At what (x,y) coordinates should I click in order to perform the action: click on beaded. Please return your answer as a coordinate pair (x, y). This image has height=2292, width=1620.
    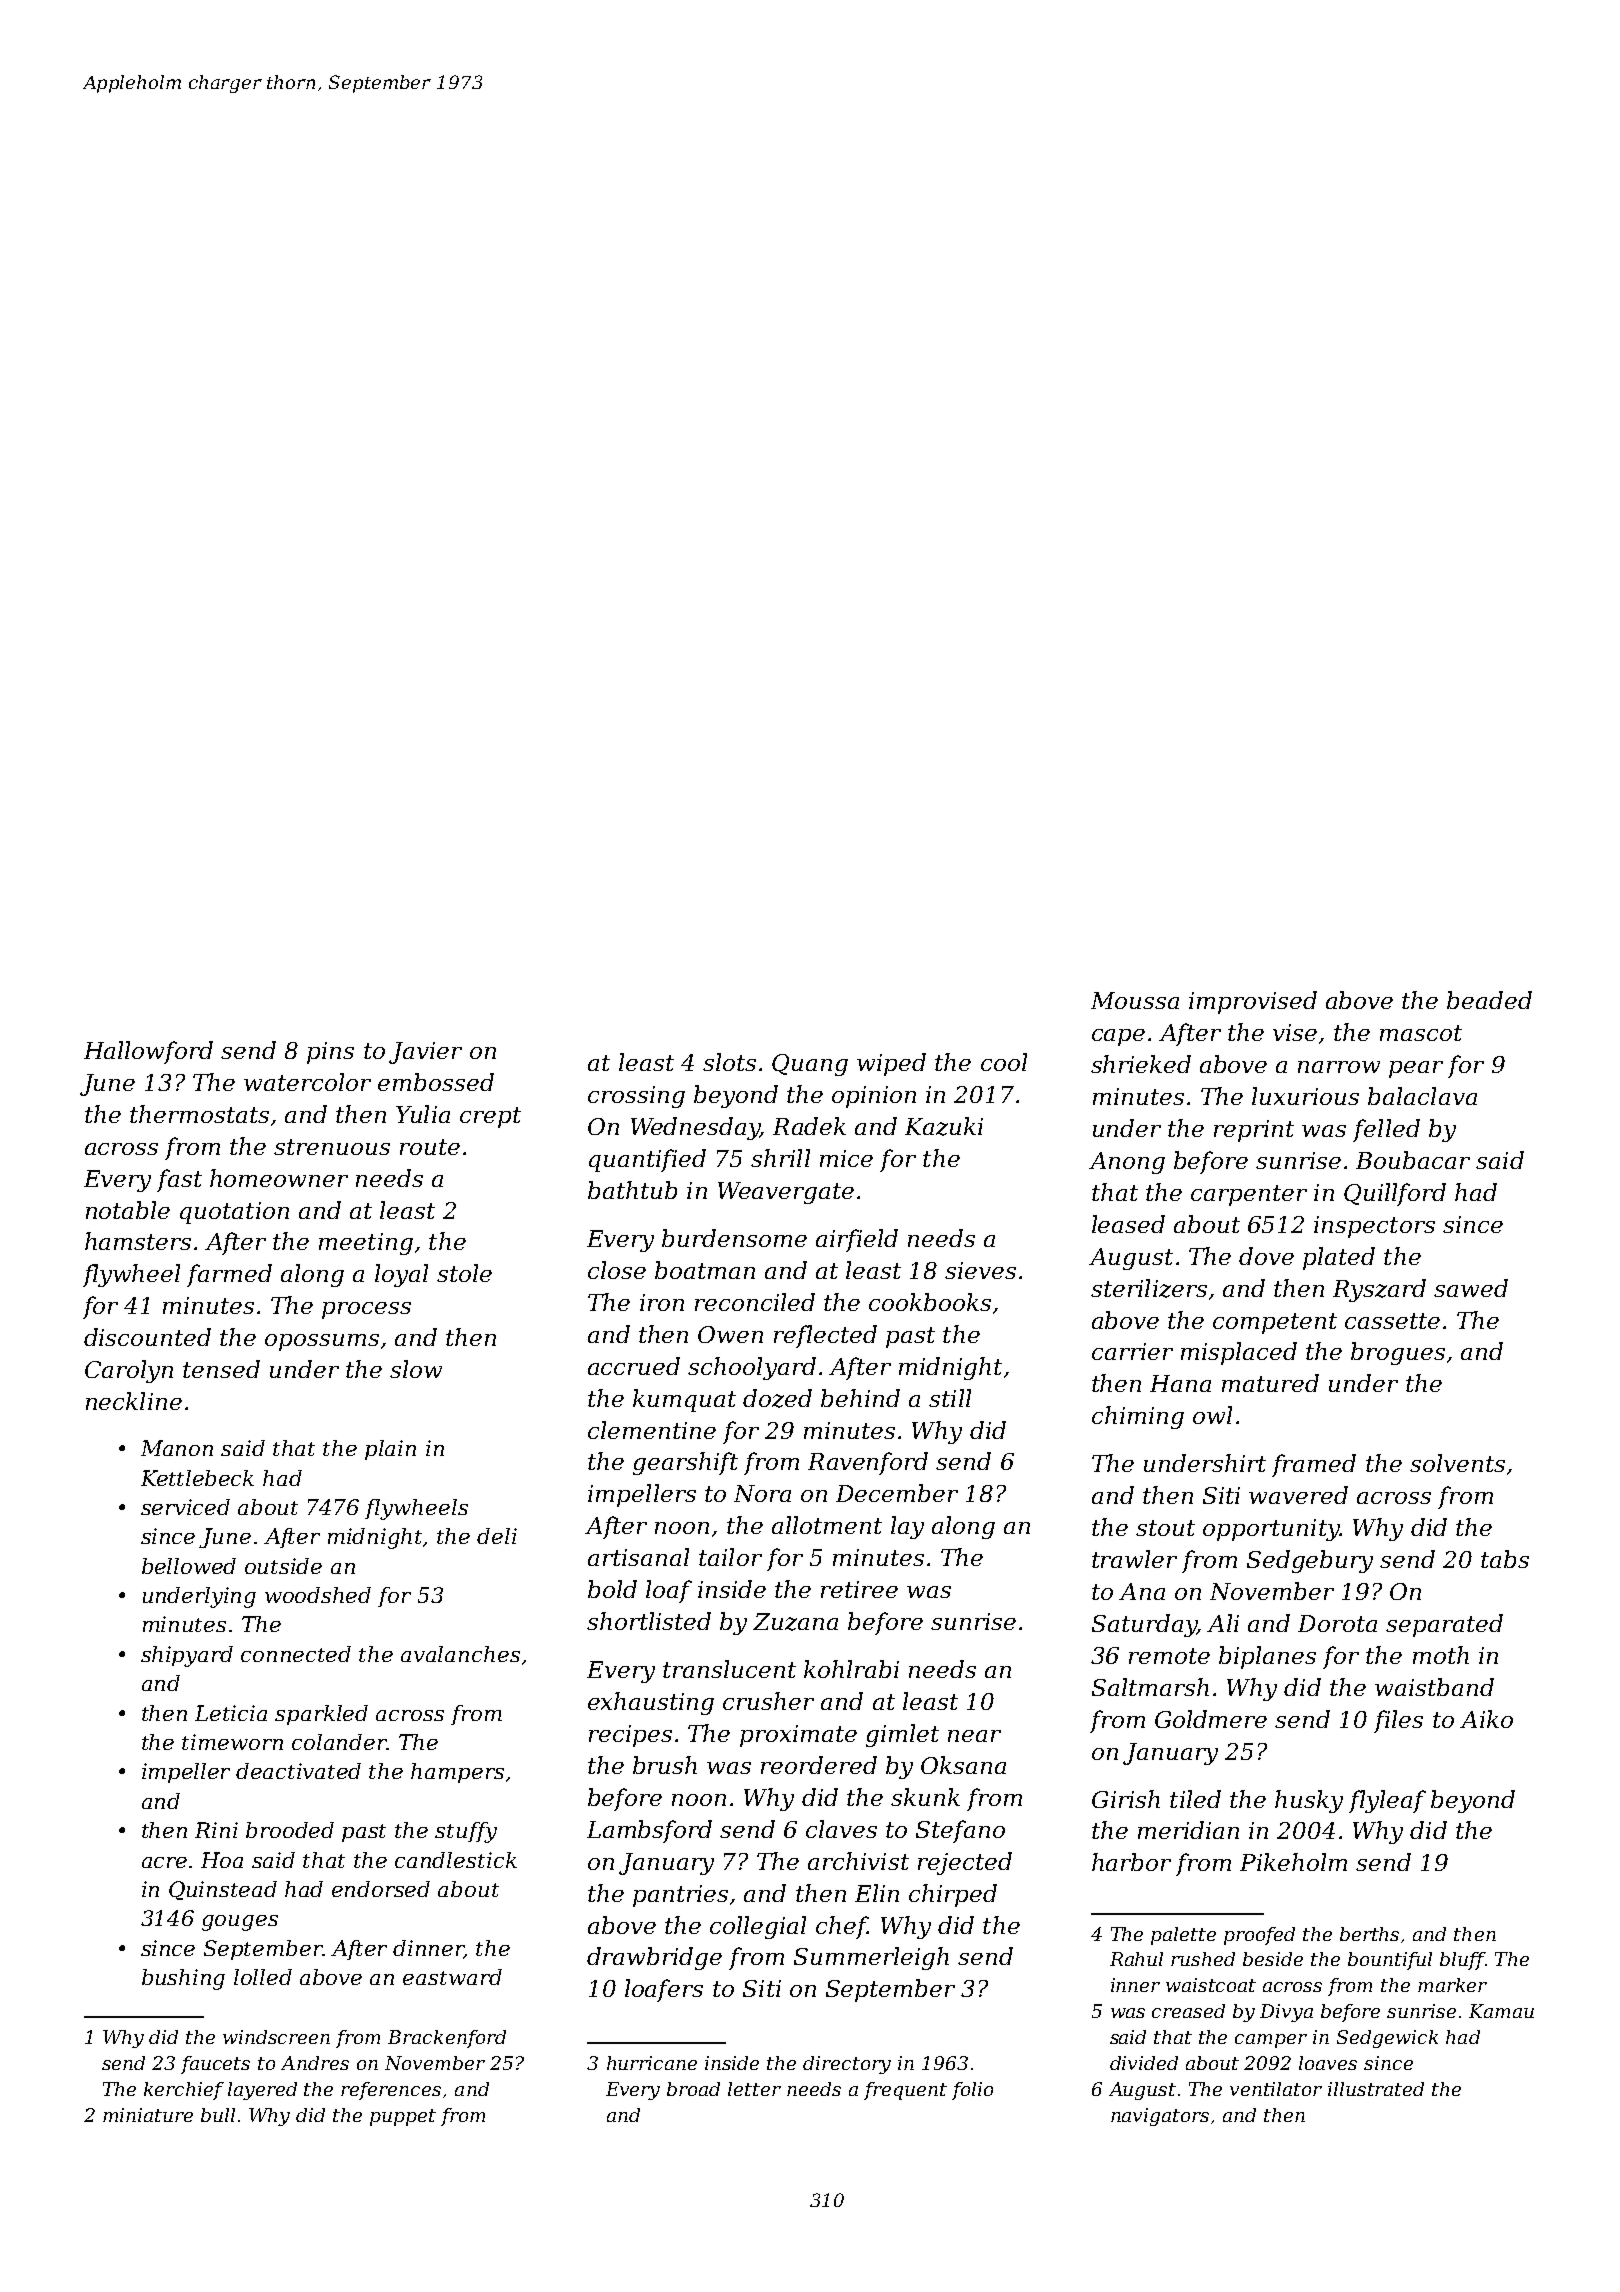
    Looking at the image, I should click on (1489, 1000).
